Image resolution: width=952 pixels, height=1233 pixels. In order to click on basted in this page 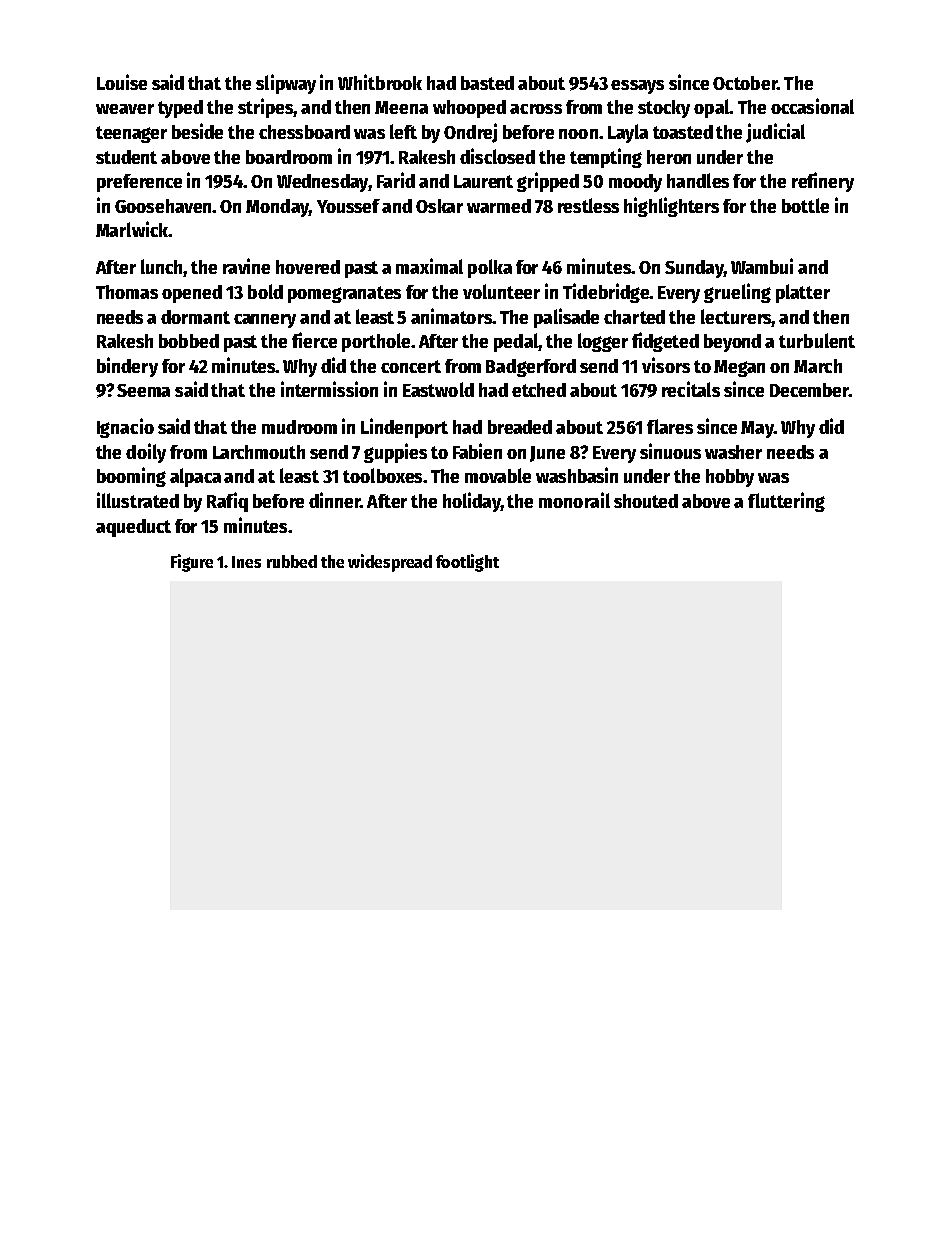, I will do `click(487, 83)`.
